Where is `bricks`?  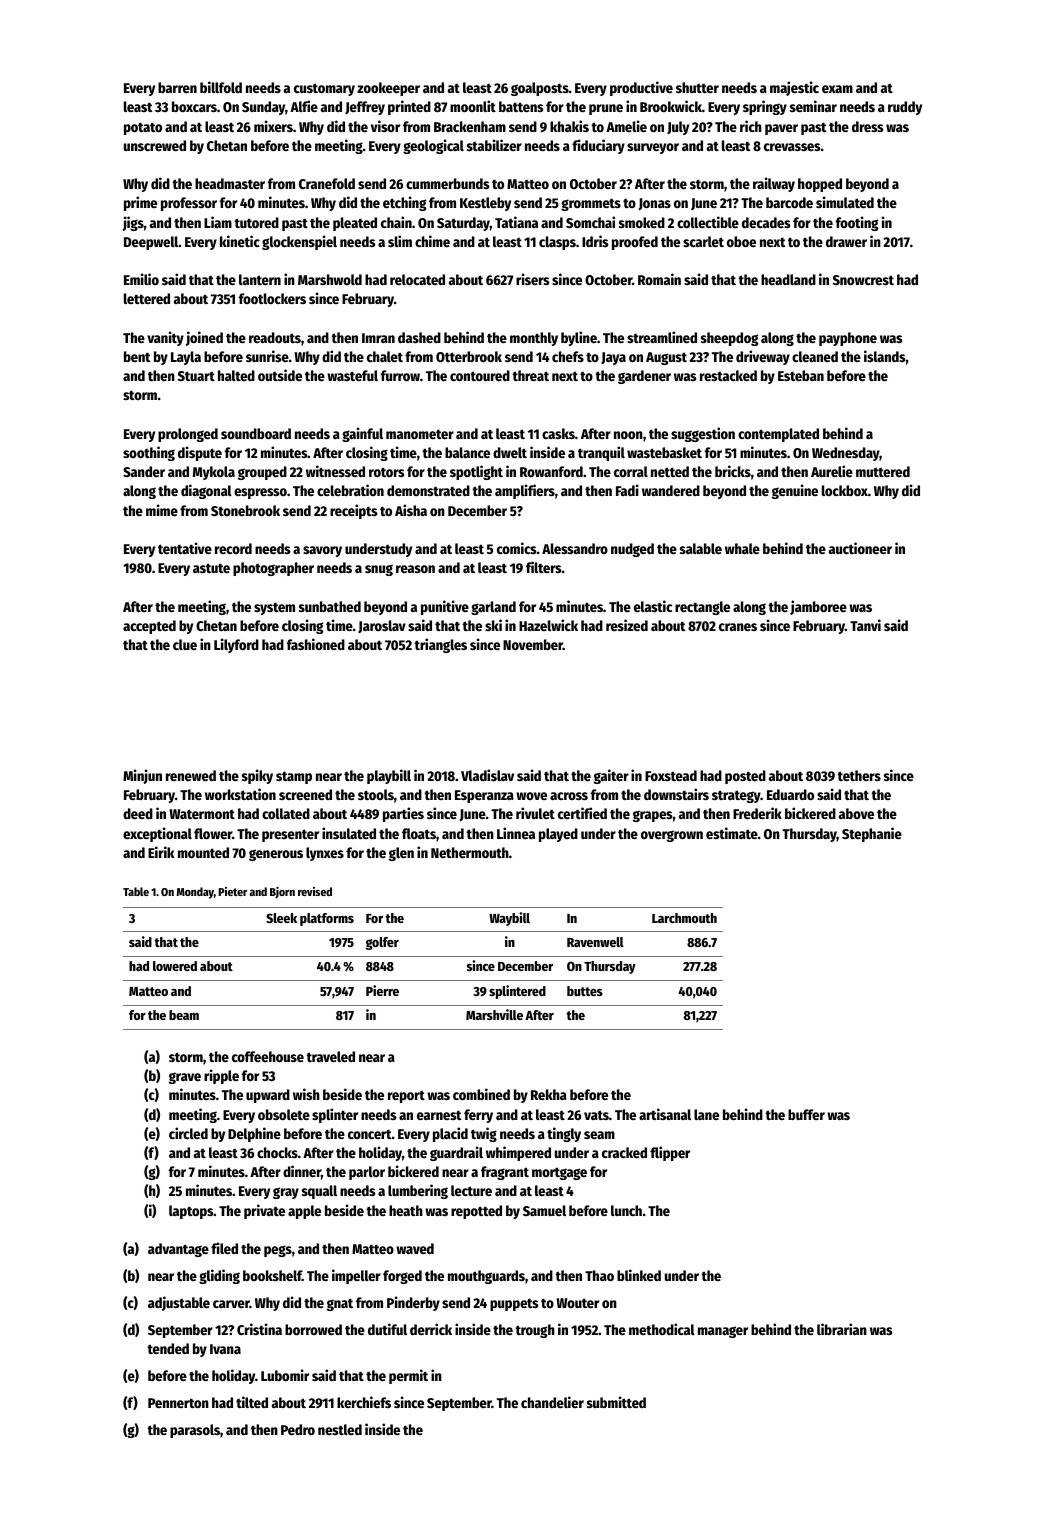
bricks is located at coordinates (733, 471).
